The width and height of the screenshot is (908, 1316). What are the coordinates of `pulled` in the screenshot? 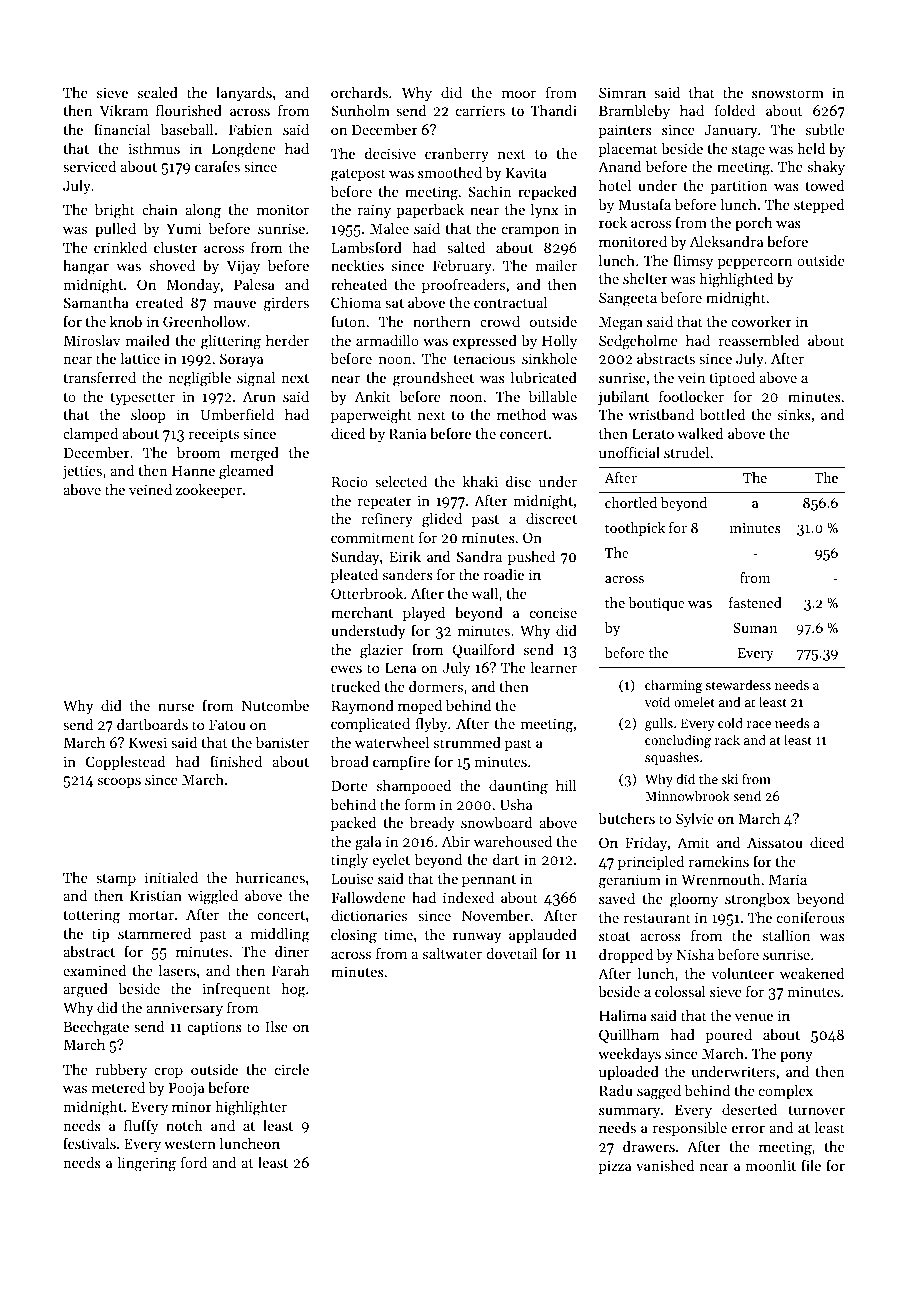 It's located at (115, 230).
